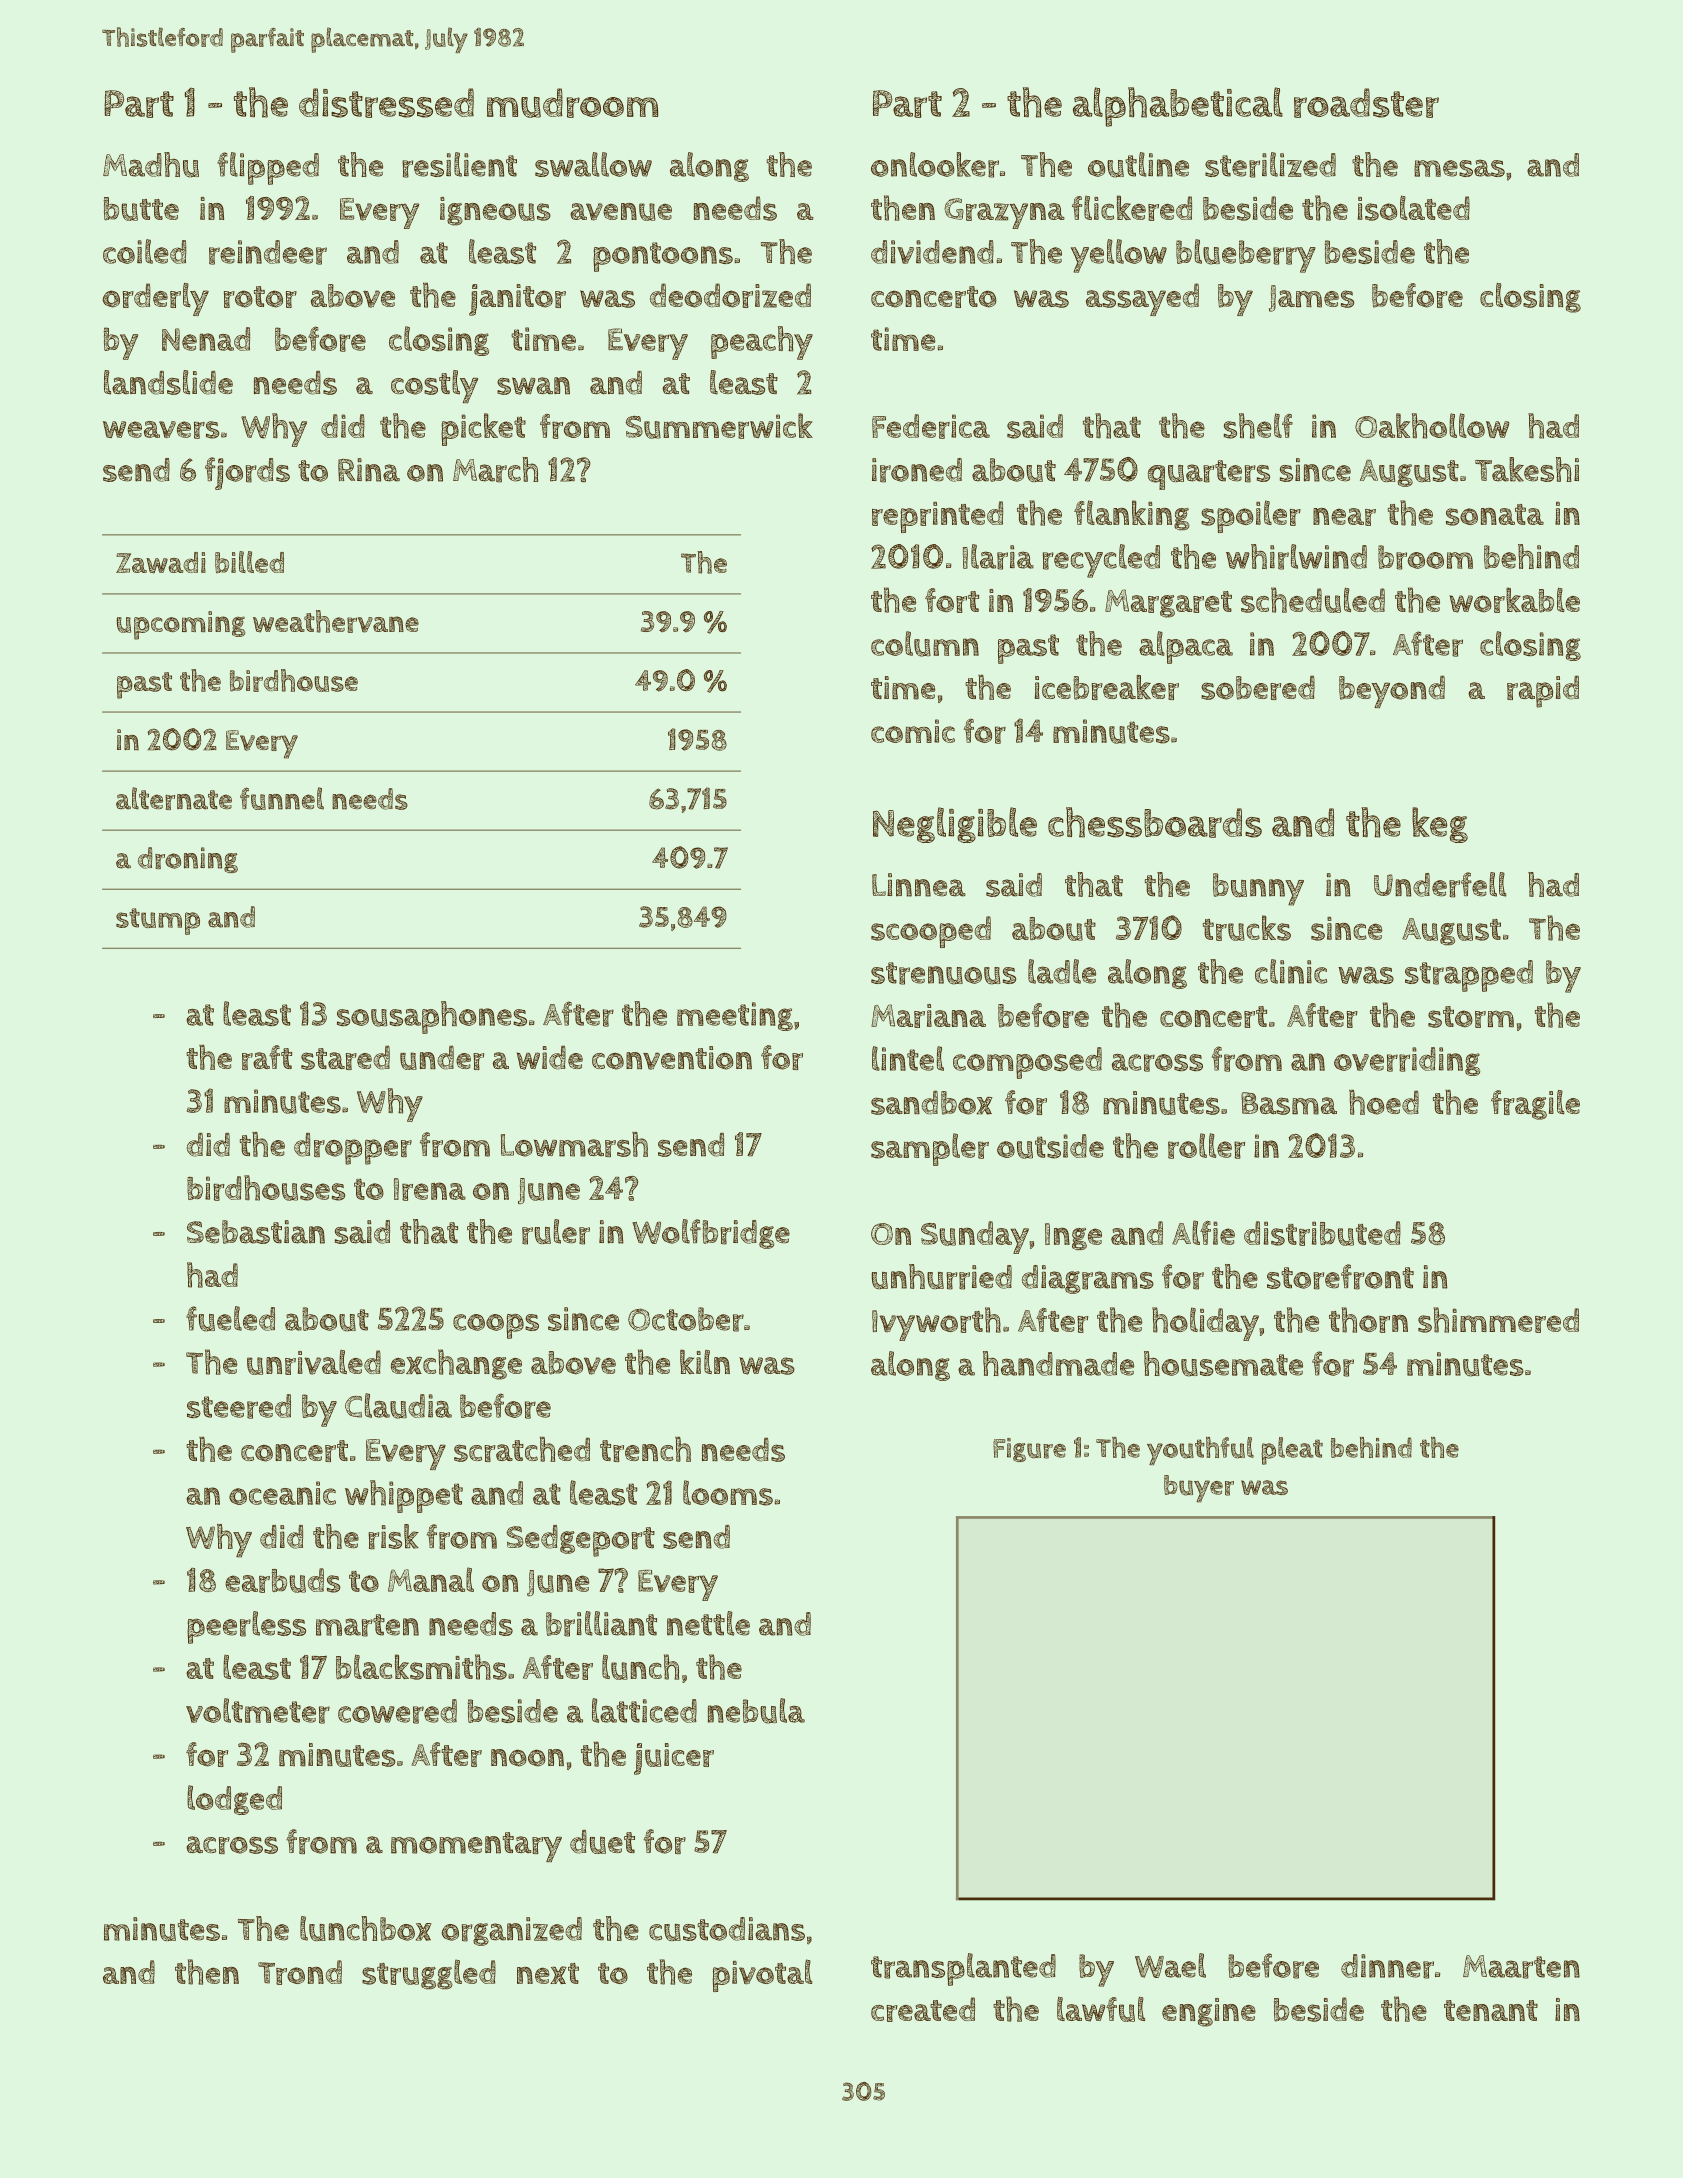 The width and height of the screenshot is (1683, 2178). What do you see at coordinates (756, 1711) in the screenshot?
I see `nebula` at bounding box center [756, 1711].
